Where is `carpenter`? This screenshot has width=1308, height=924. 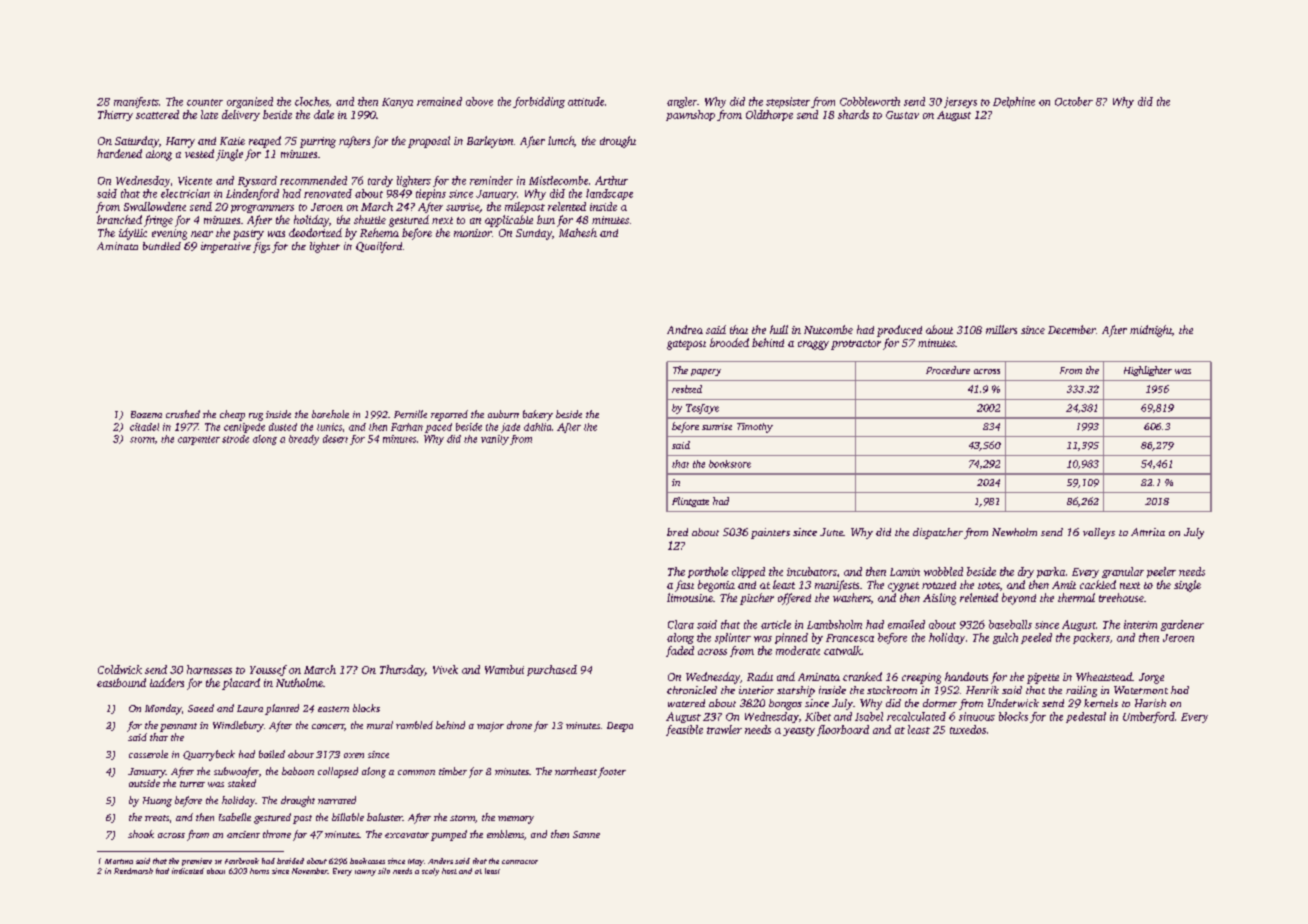 carpenter is located at coordinates (199, 440).
